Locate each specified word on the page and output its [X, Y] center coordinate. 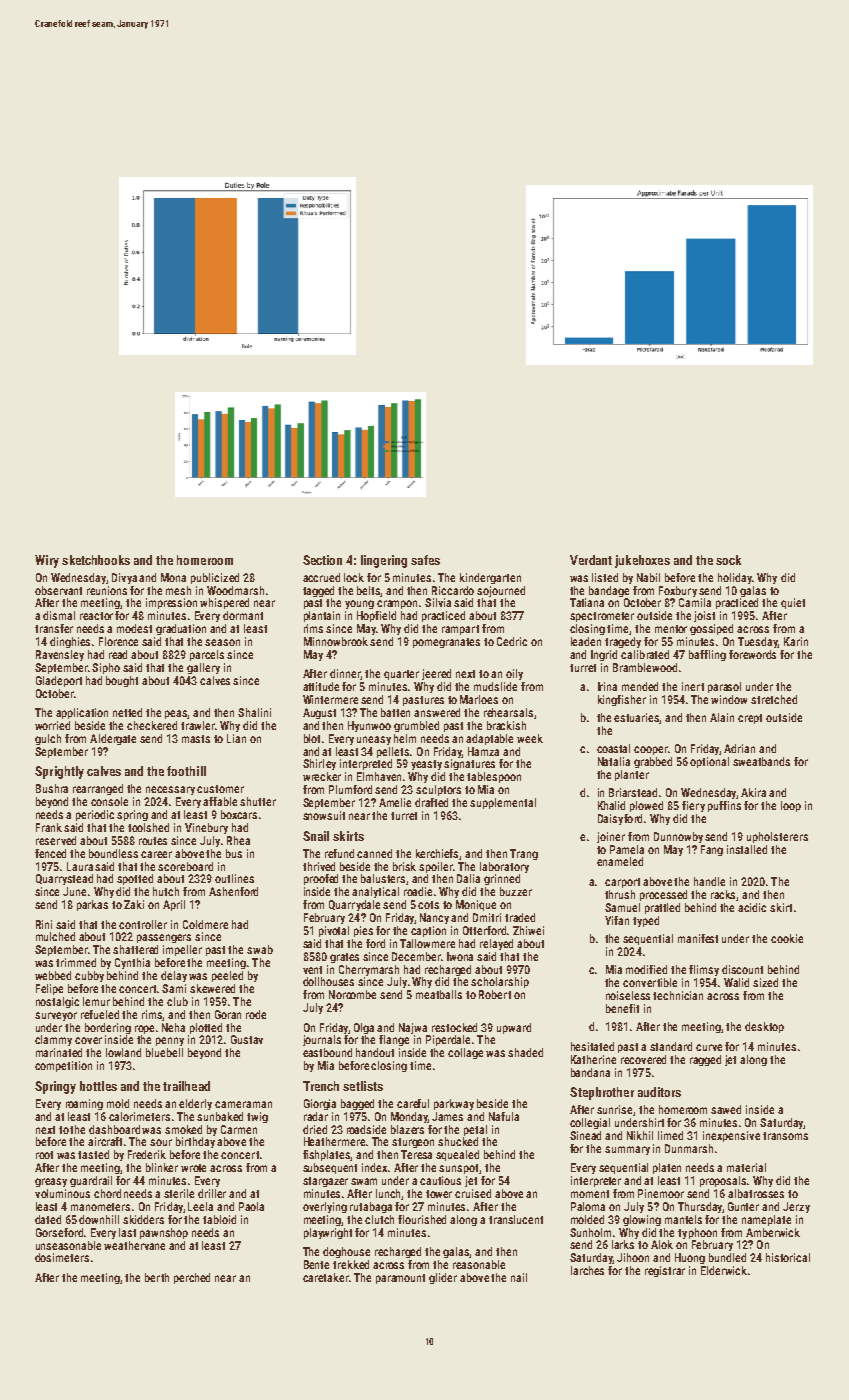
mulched [55, 936]
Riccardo [453, 590]
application [82, 713]
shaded [525, 1052]
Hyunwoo [369, 726]
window [729, 699]
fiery [693, 806]
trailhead [186, 1086]
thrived [319, 866]
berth [157, 1277]
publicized [215, 578]
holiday [735, 578]
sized [765, 982]
